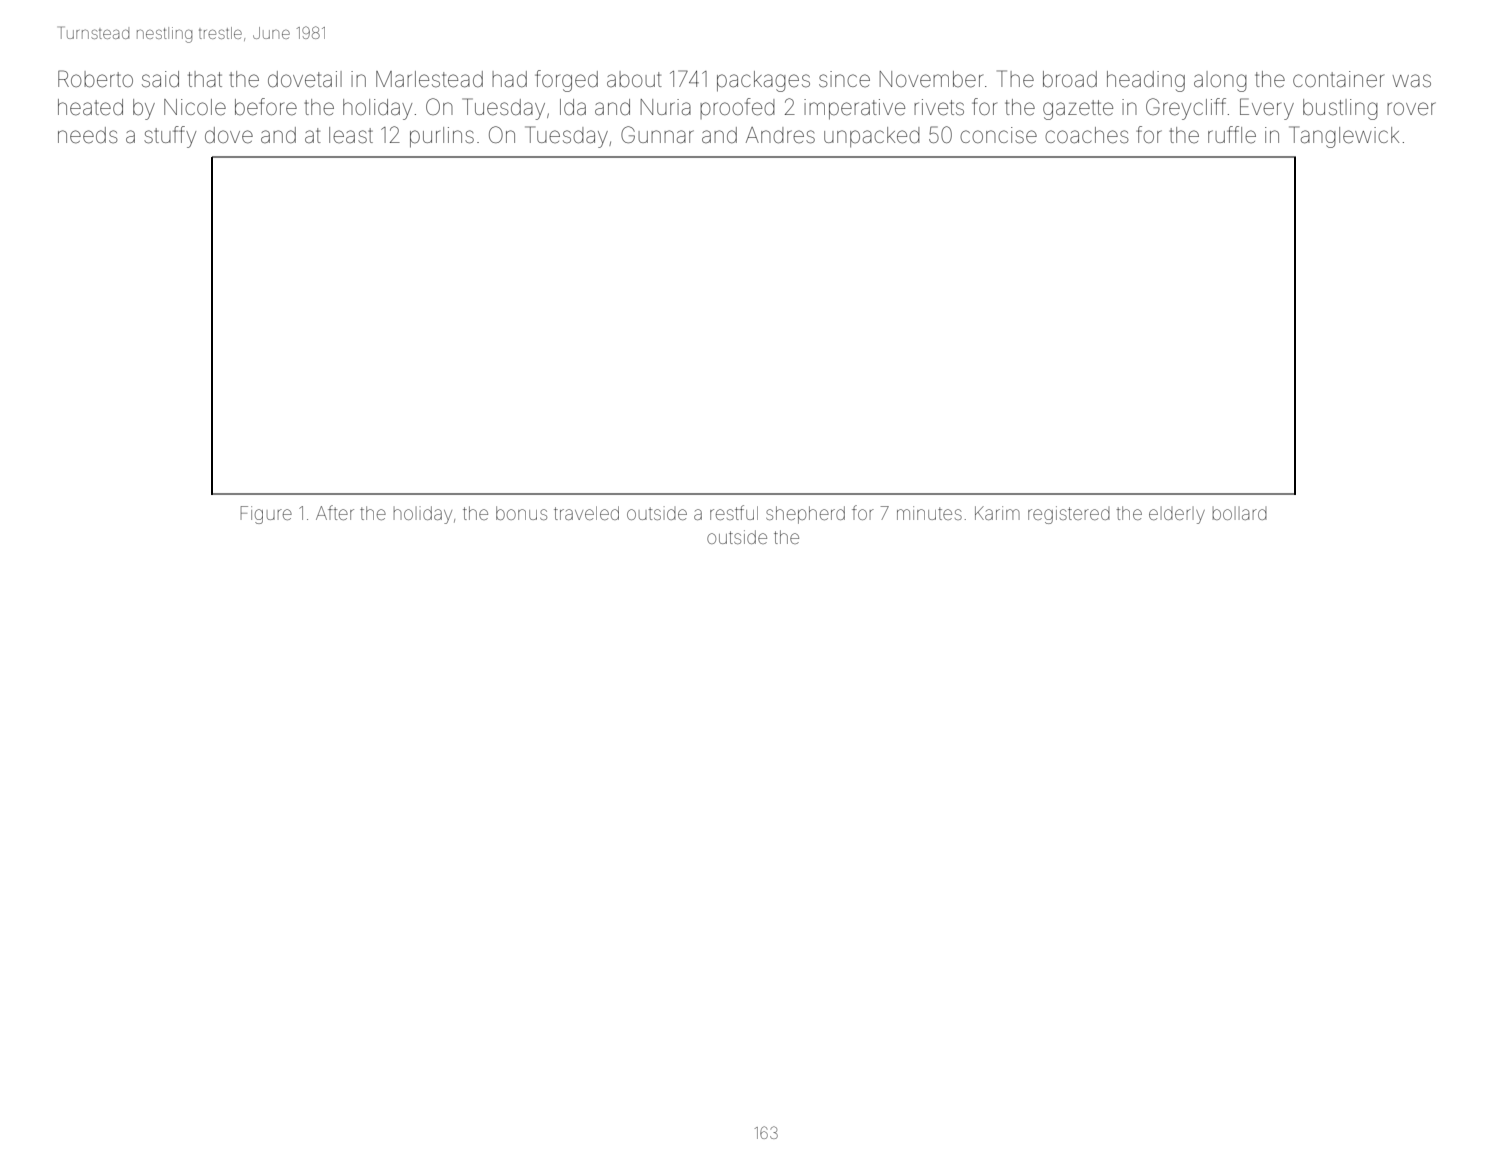 The width and height of the screenshot is (1507, 1165). I want to click on packages, so click(763, 81).
